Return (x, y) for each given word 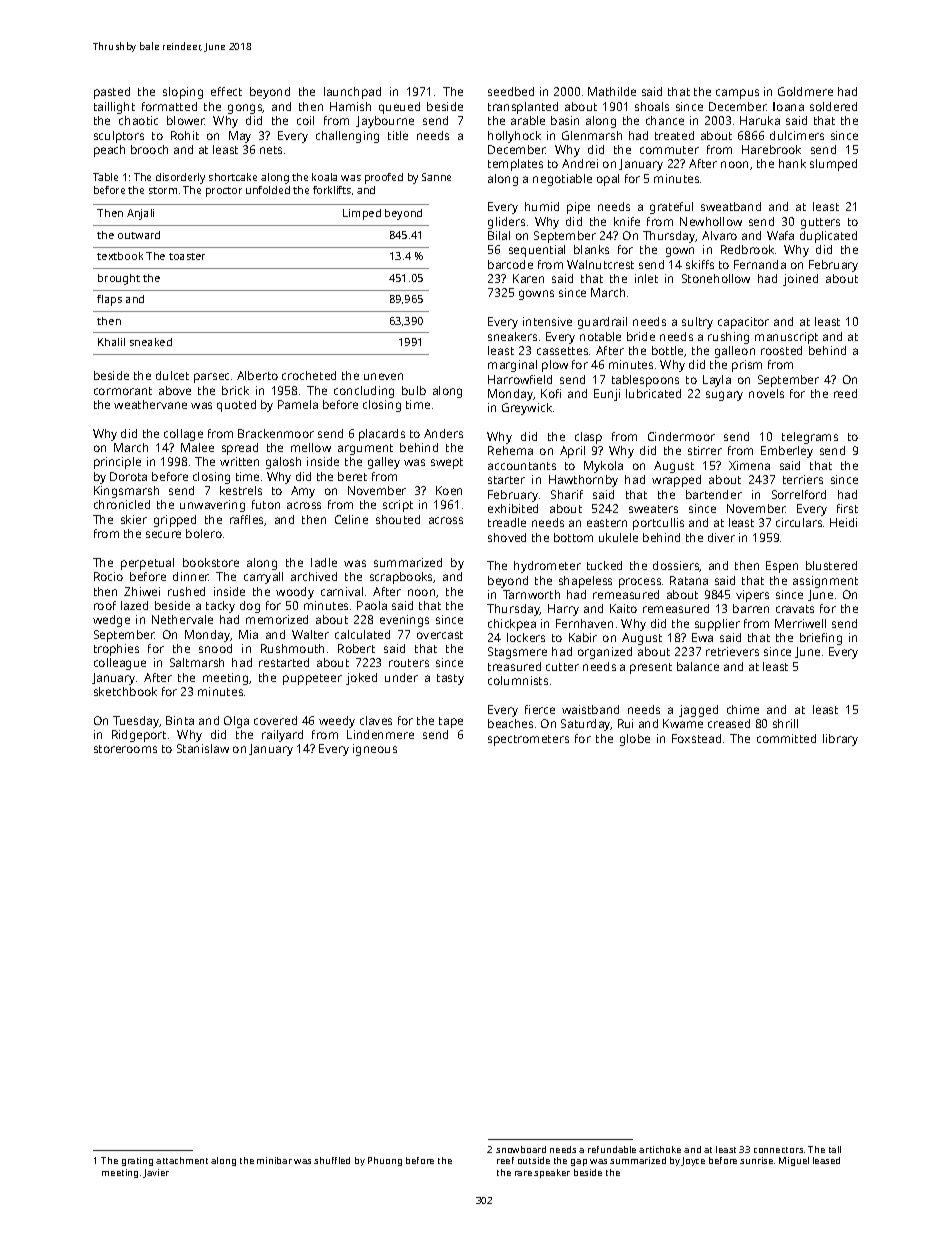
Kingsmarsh (126, 492)
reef (505, 1160)
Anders (443, 433)
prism (747, 366)
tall (835, 1149)
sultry (697, 323)
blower (186, 120)
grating (137, 1161)
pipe (578, 208)
